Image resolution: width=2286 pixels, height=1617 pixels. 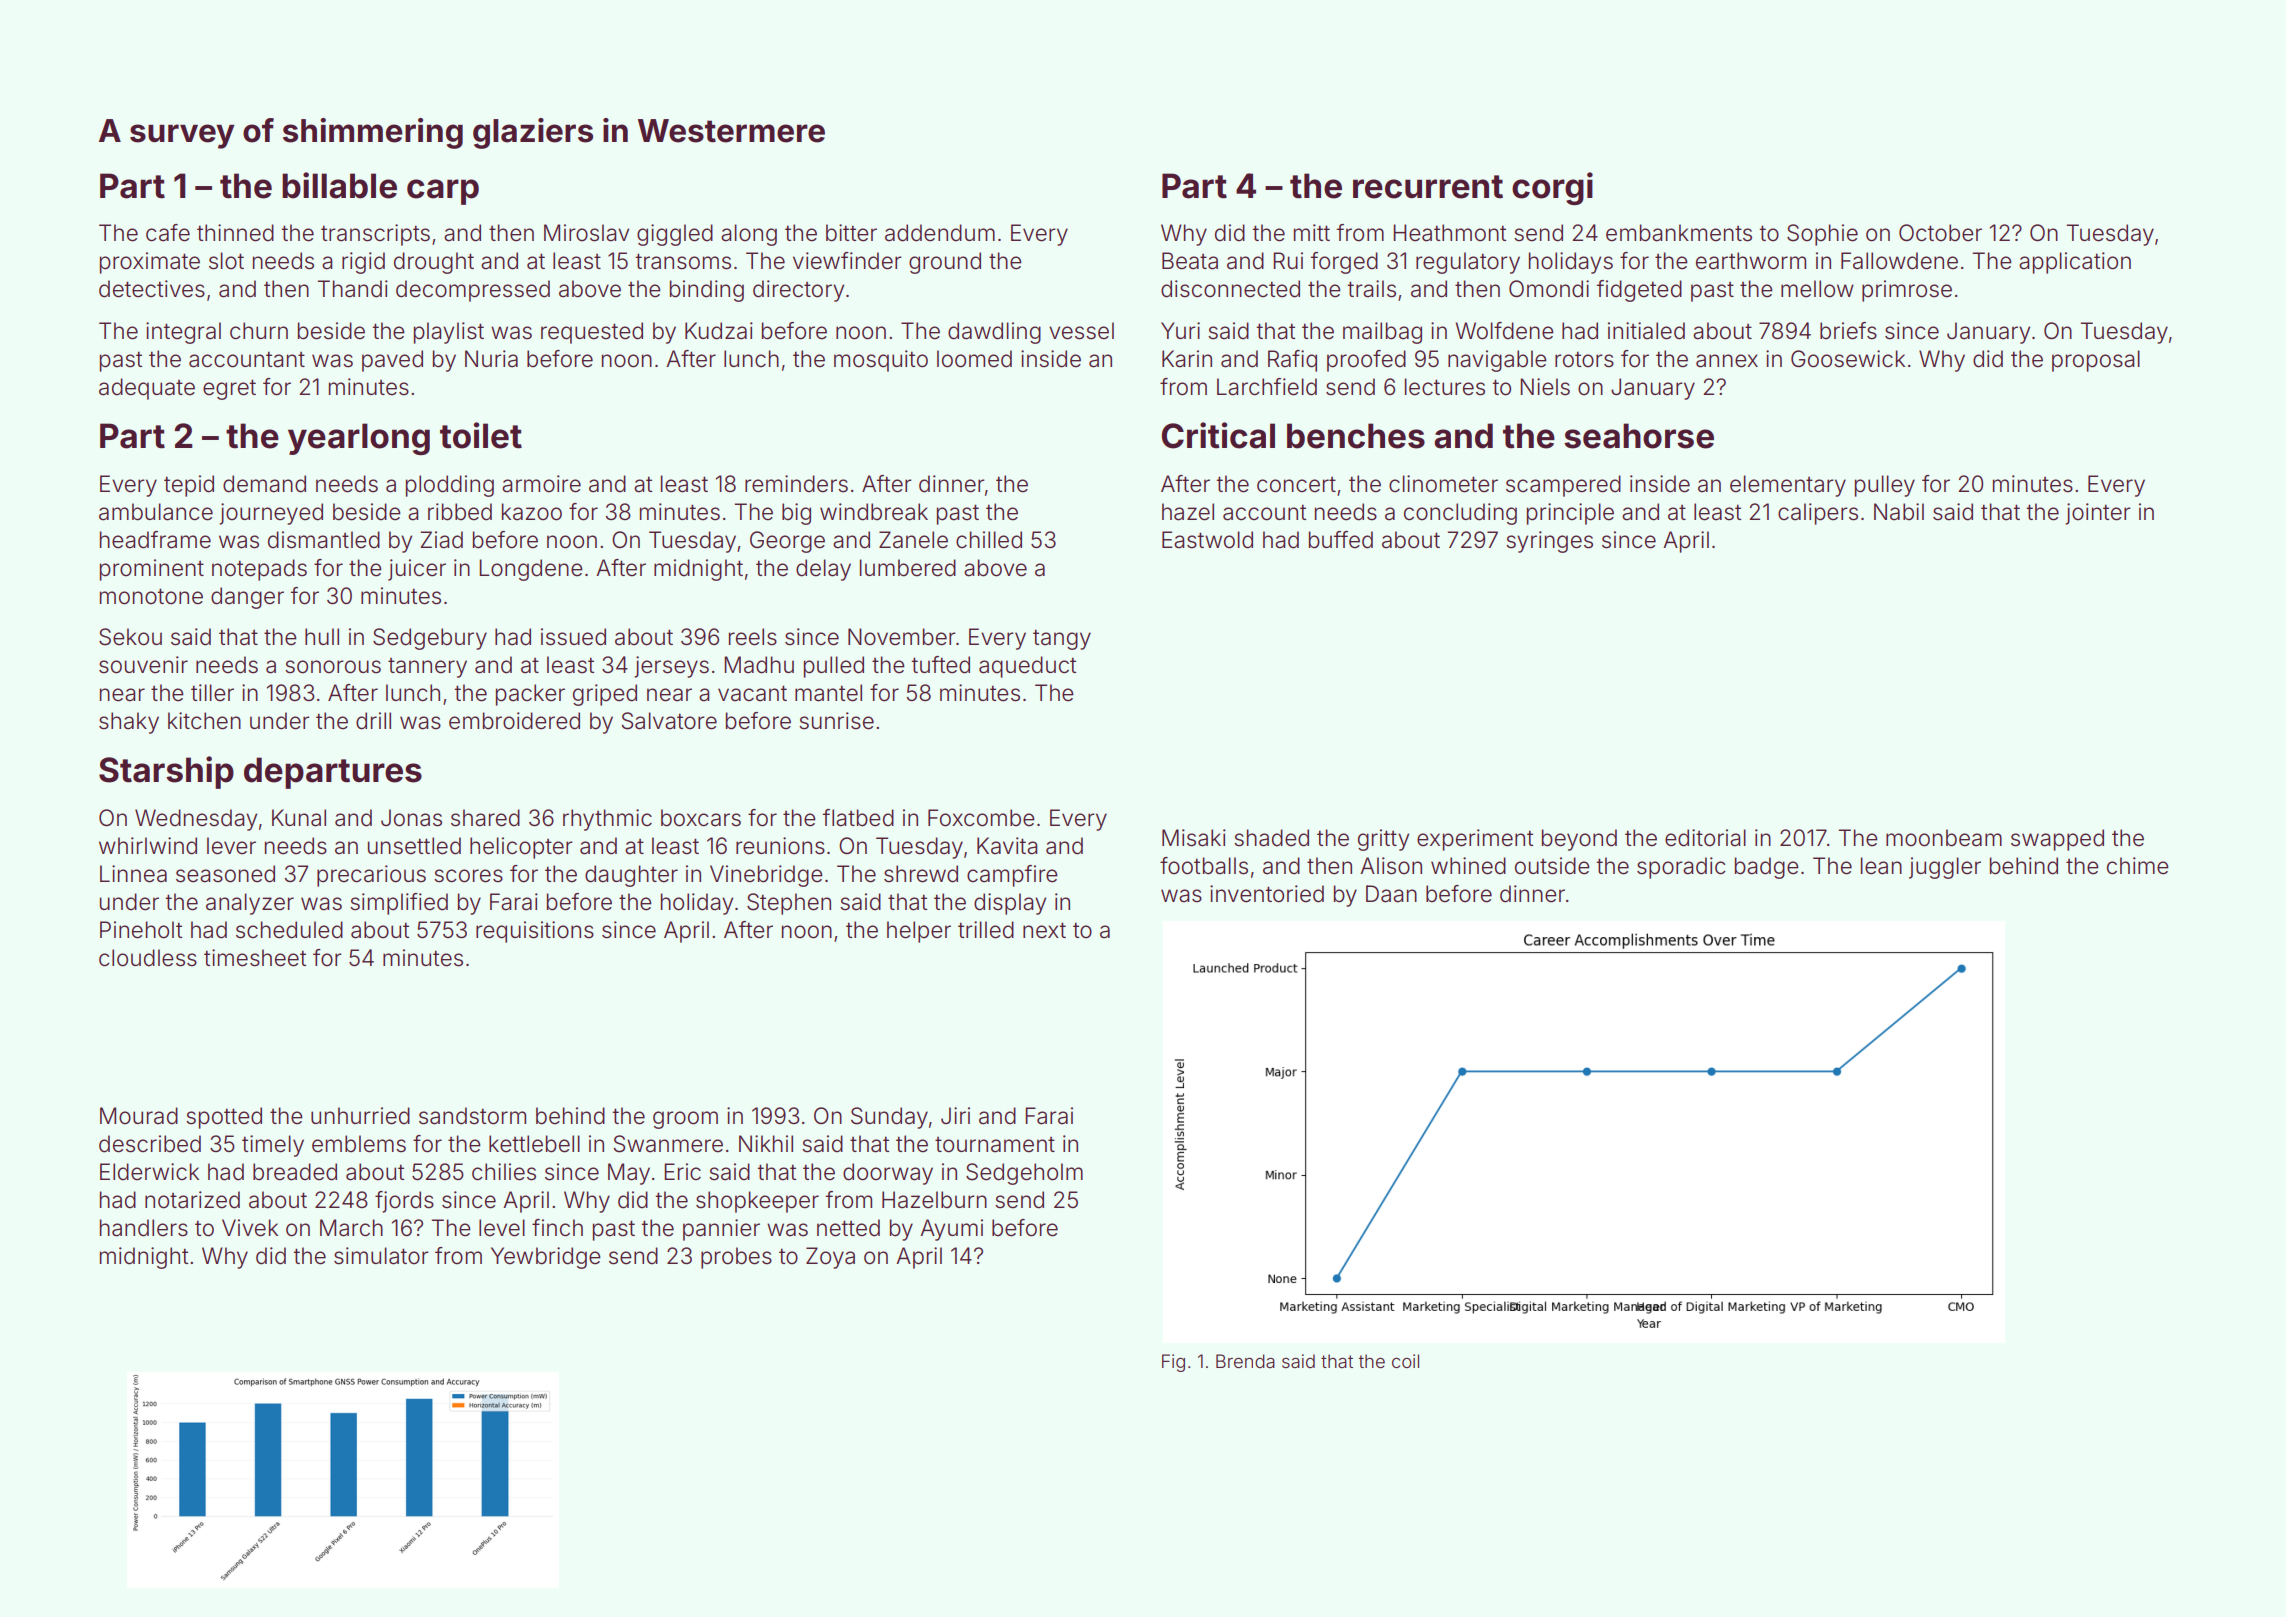 I want to click on drill, so click(x=373, y=721).
